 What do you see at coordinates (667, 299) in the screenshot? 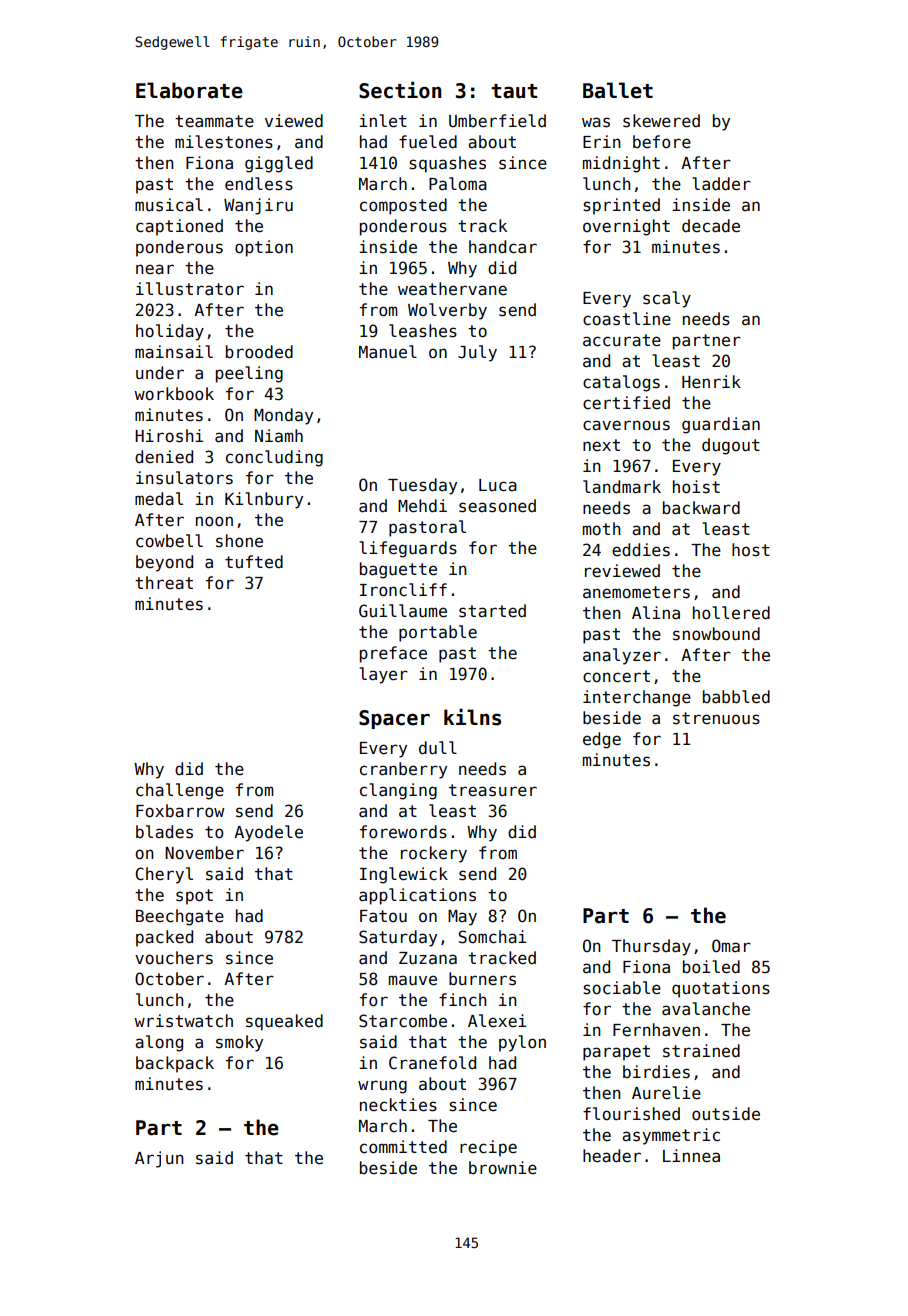
I see `scaly` at bounding box center [667, 299].
